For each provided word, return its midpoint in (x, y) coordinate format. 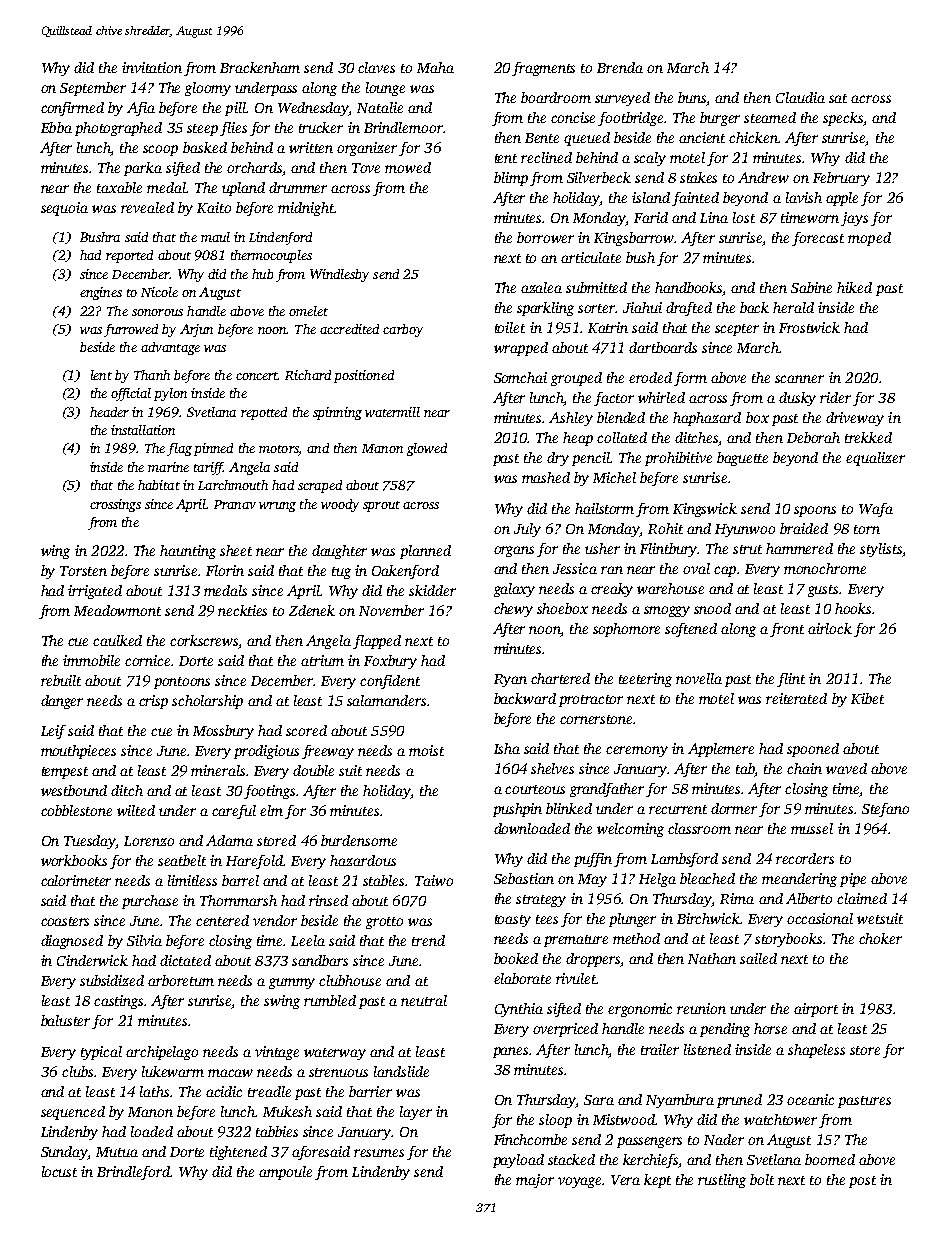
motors (278, 449)
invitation (152, 67)
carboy (403, 330)
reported (129, 256)
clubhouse (350, 980)
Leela (308, 940)
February (841, 179)
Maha (435, 67)
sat (838, 98)
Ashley (571, 419)
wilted (136, 810)
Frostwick (809, 327)
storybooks (788, 940)
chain (804, 768)
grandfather (607, 790)
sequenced (73, 1113)
